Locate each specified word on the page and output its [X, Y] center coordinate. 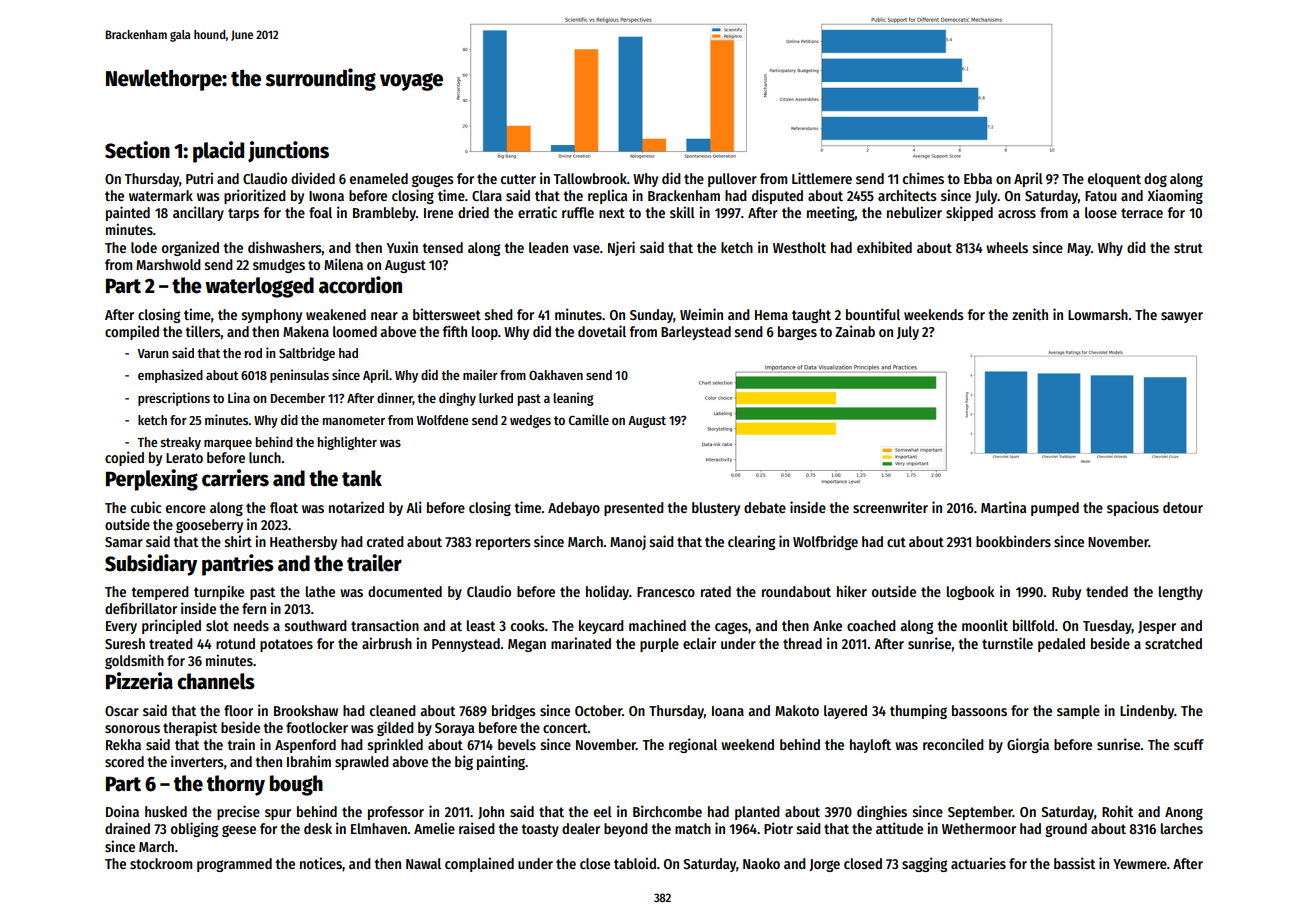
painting [501, 762]
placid [218, 152]
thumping [918, 711]
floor [238, 710]
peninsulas [299, 376]
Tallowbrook [590, 178]
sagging [924, 864]
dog [1155, 180]
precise [238, 812]
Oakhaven [556, 375]
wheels [1007, 247]
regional [693, 745]
